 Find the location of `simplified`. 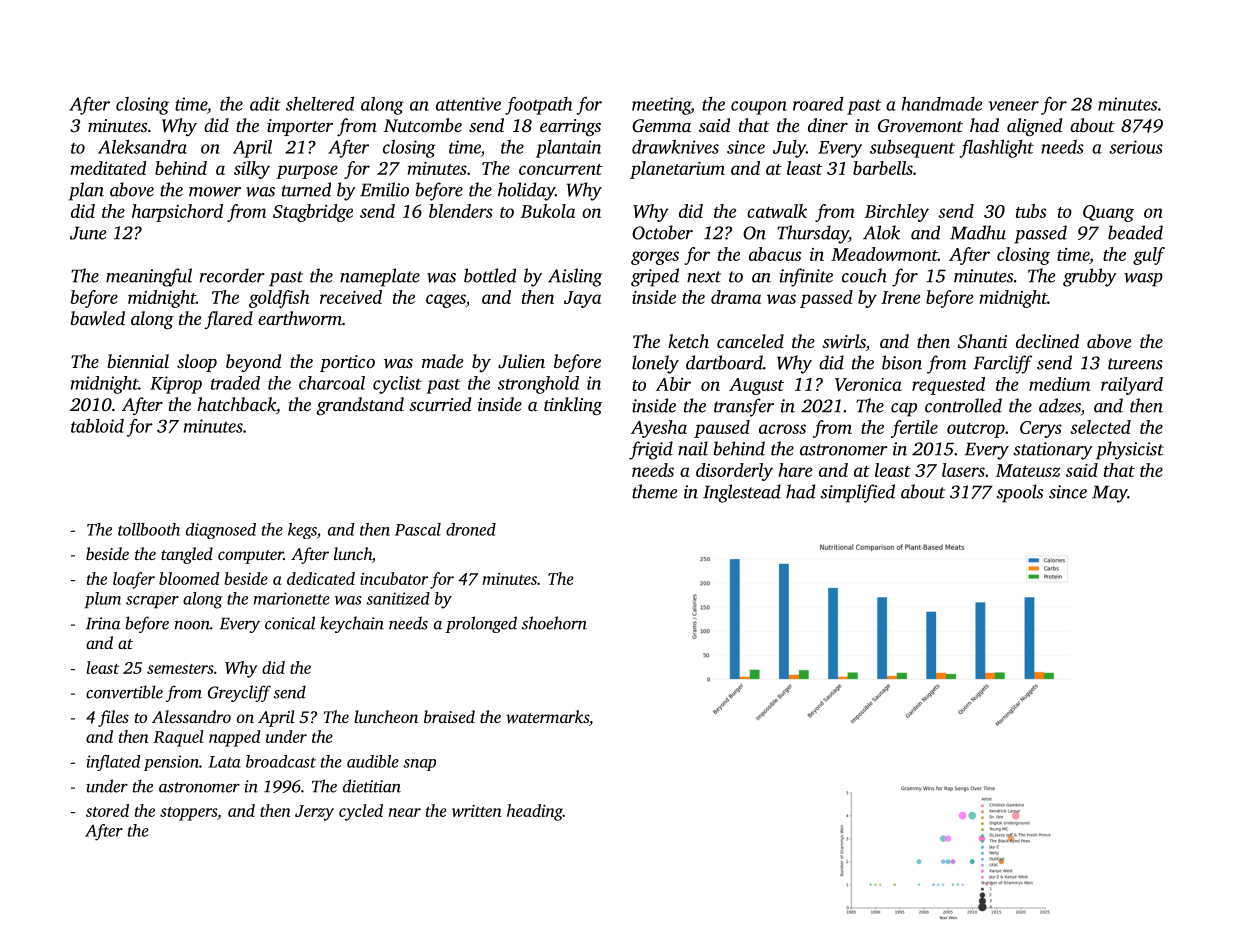

simplified is located at coordinates (857, 493).
